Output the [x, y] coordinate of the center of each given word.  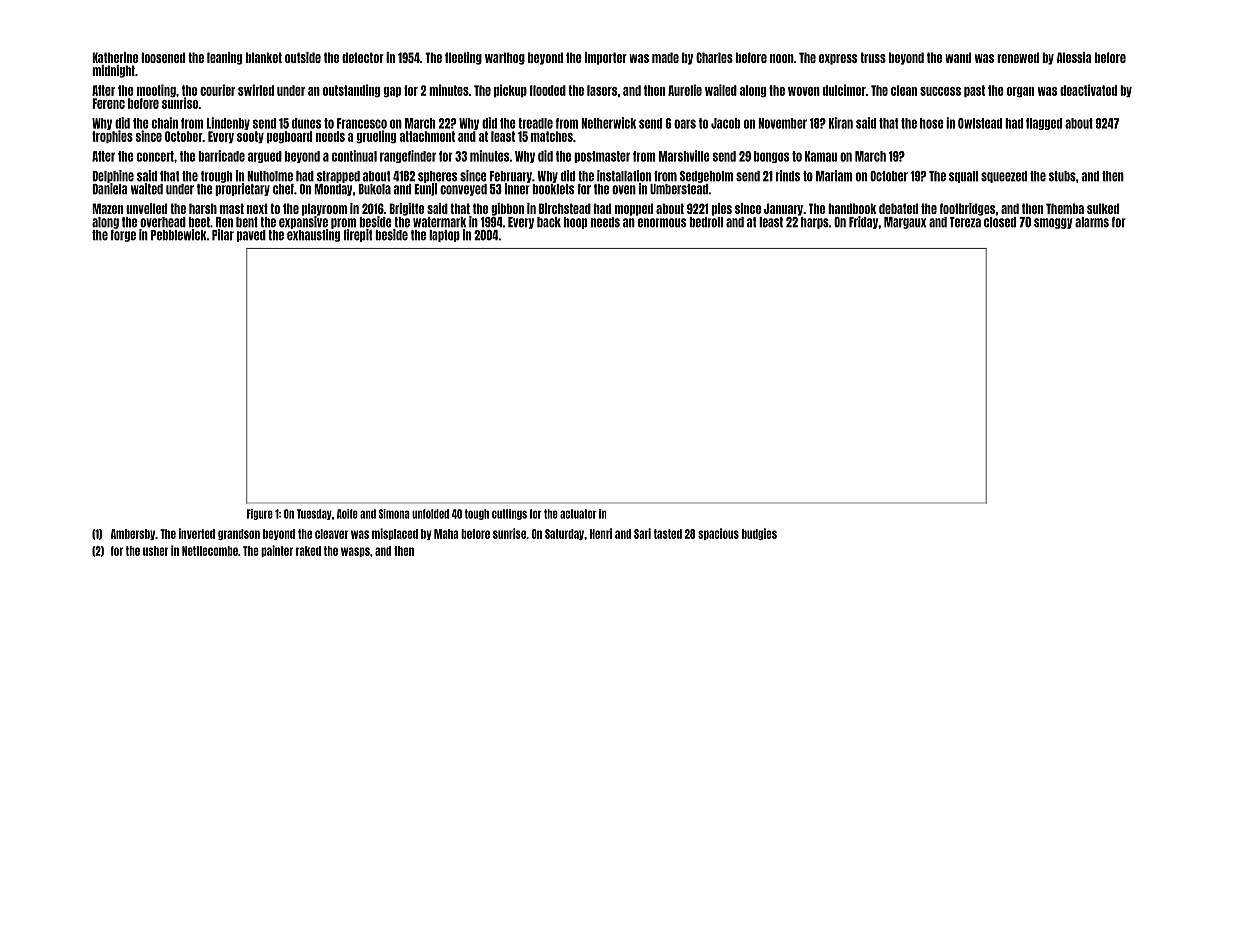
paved [251, 236]
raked [308, 551]
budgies [759, 534]
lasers [602, 90]
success [940, 91]
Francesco [362, 123]
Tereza [965, 222]
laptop [444, 236]
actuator [578, 514]
